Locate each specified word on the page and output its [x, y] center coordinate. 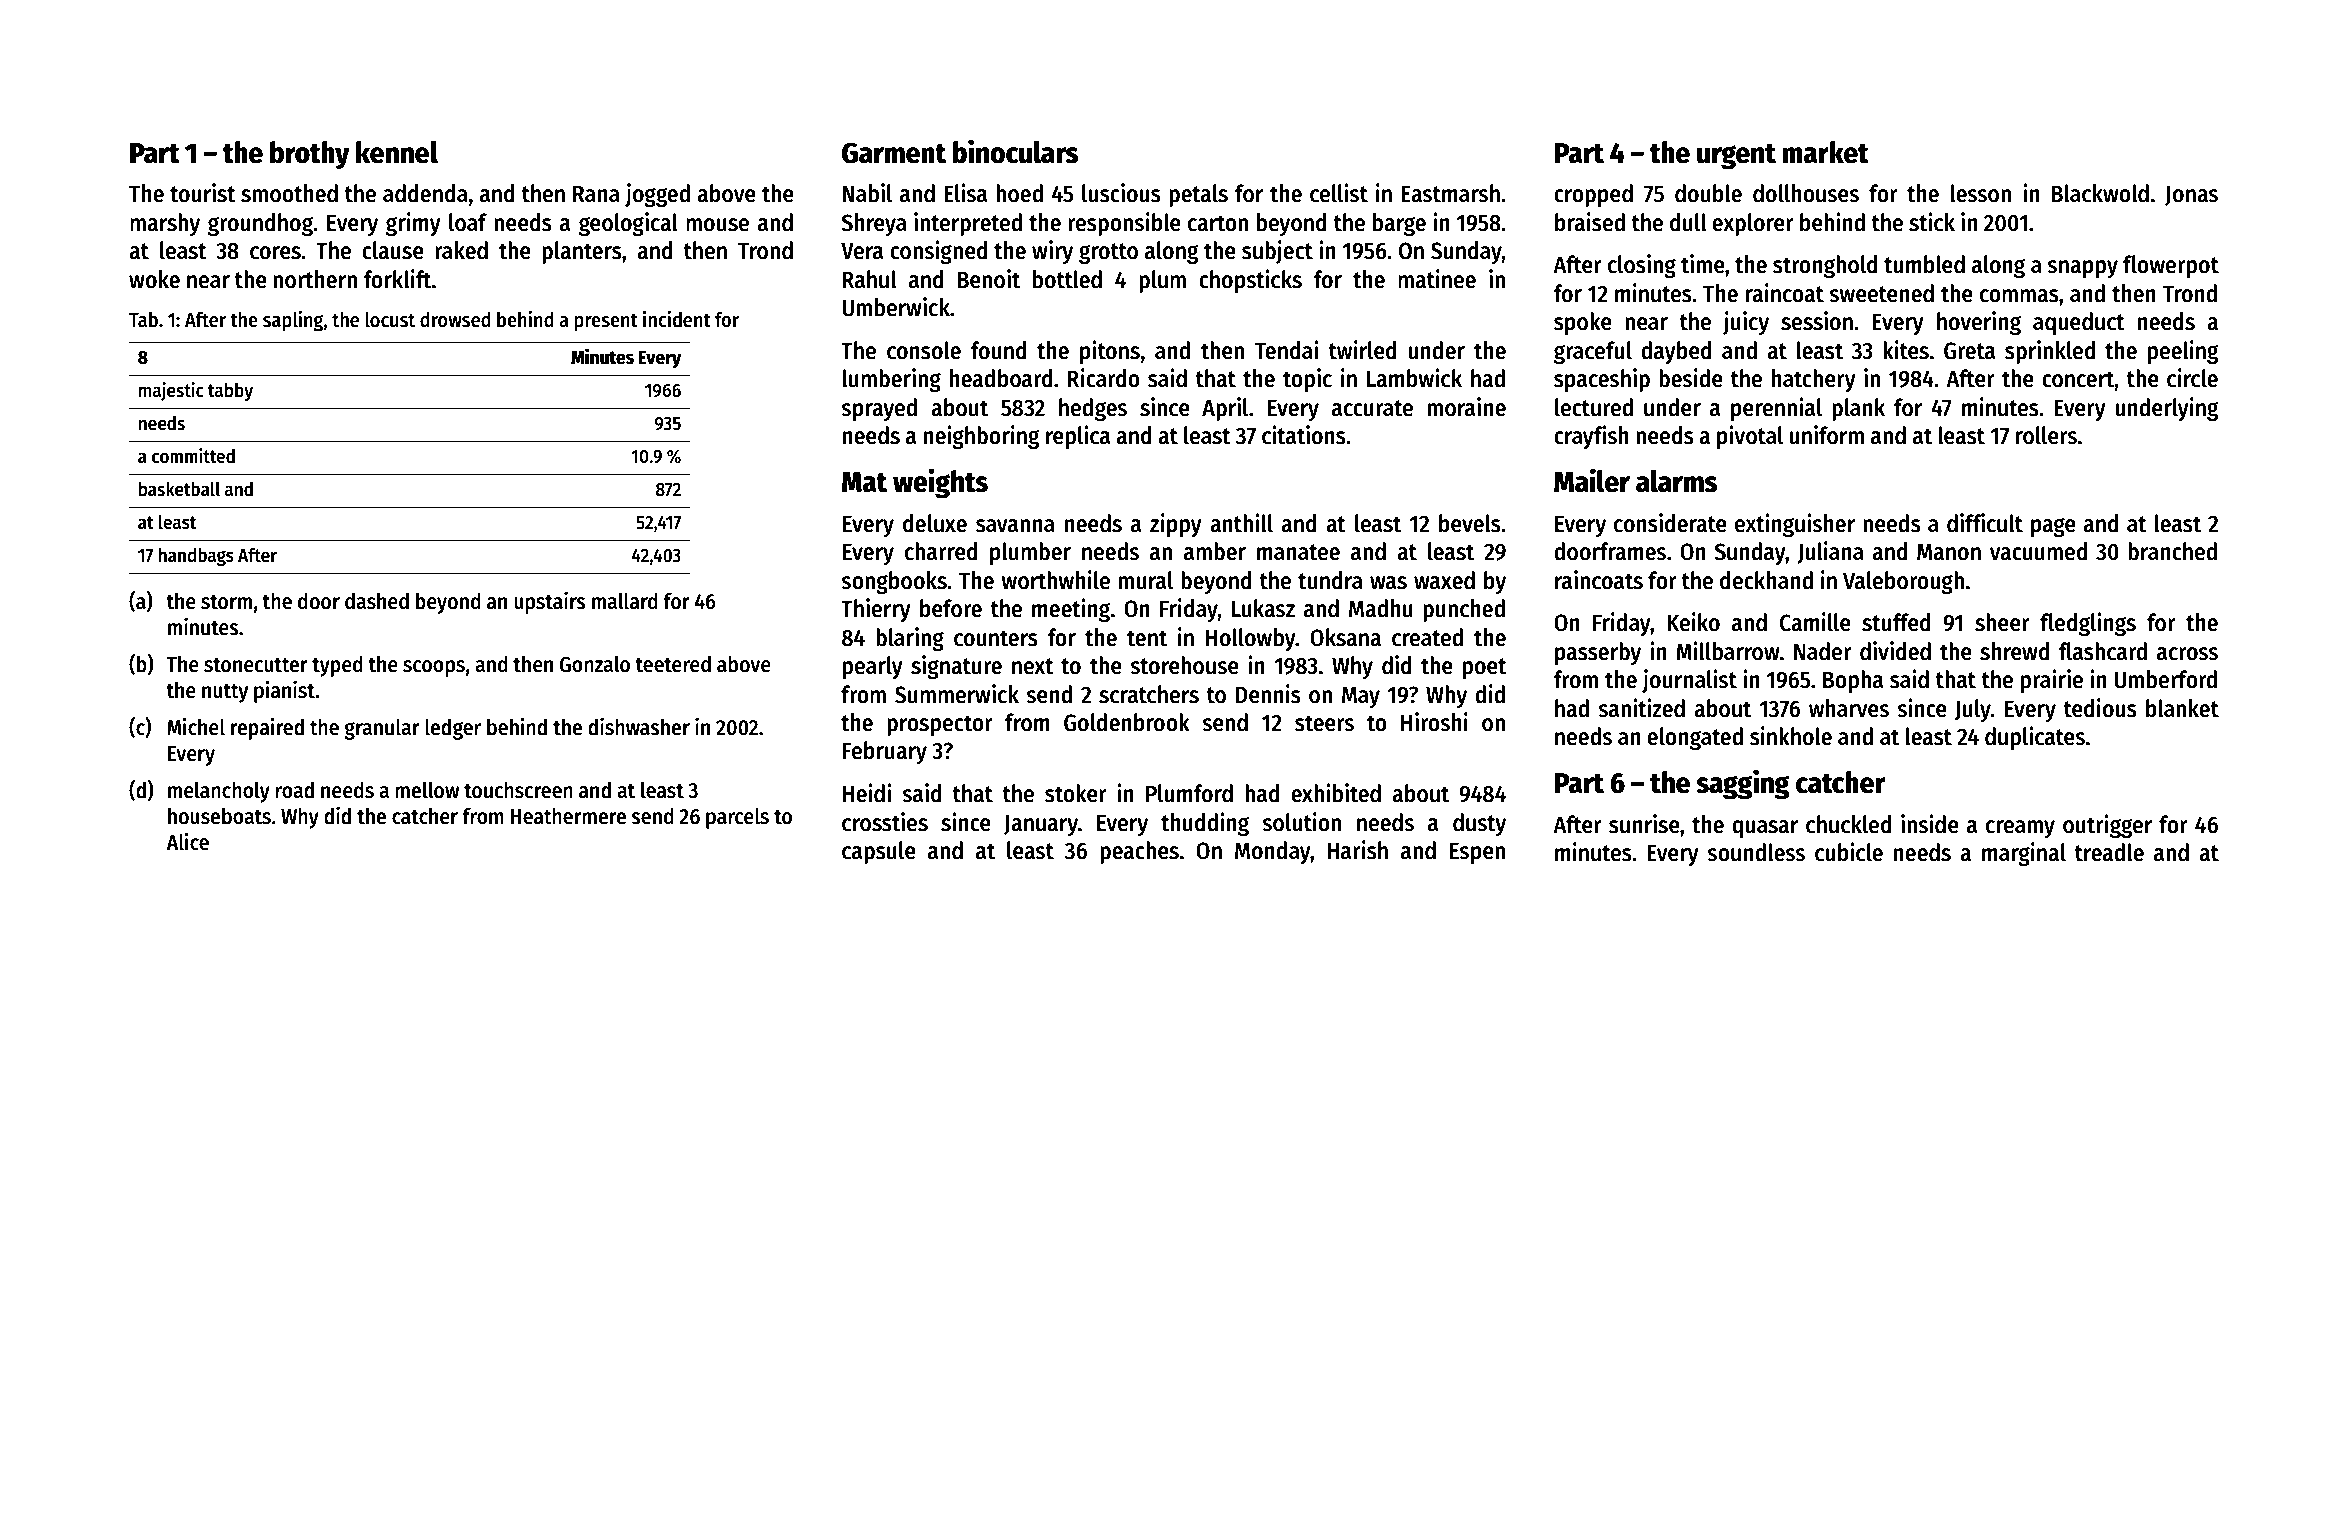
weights [940, 483]
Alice [187, 842]
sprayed [879, 409]
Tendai [1286, 350]
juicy [1746, 323]
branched [2172, 551]
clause [393, 250]
